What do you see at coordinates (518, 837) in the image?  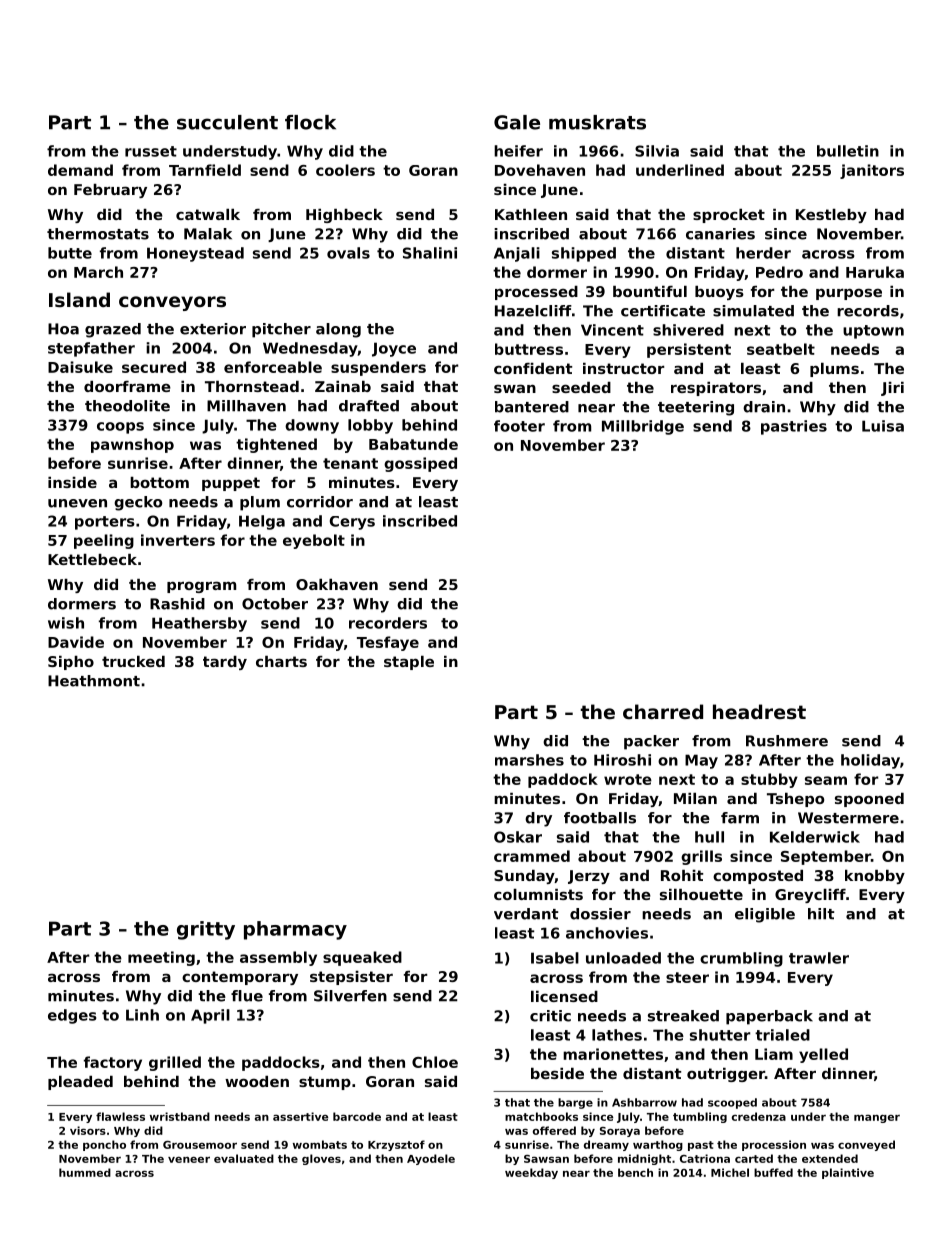 I see `Oskar` at bounding box center [518, 837].
